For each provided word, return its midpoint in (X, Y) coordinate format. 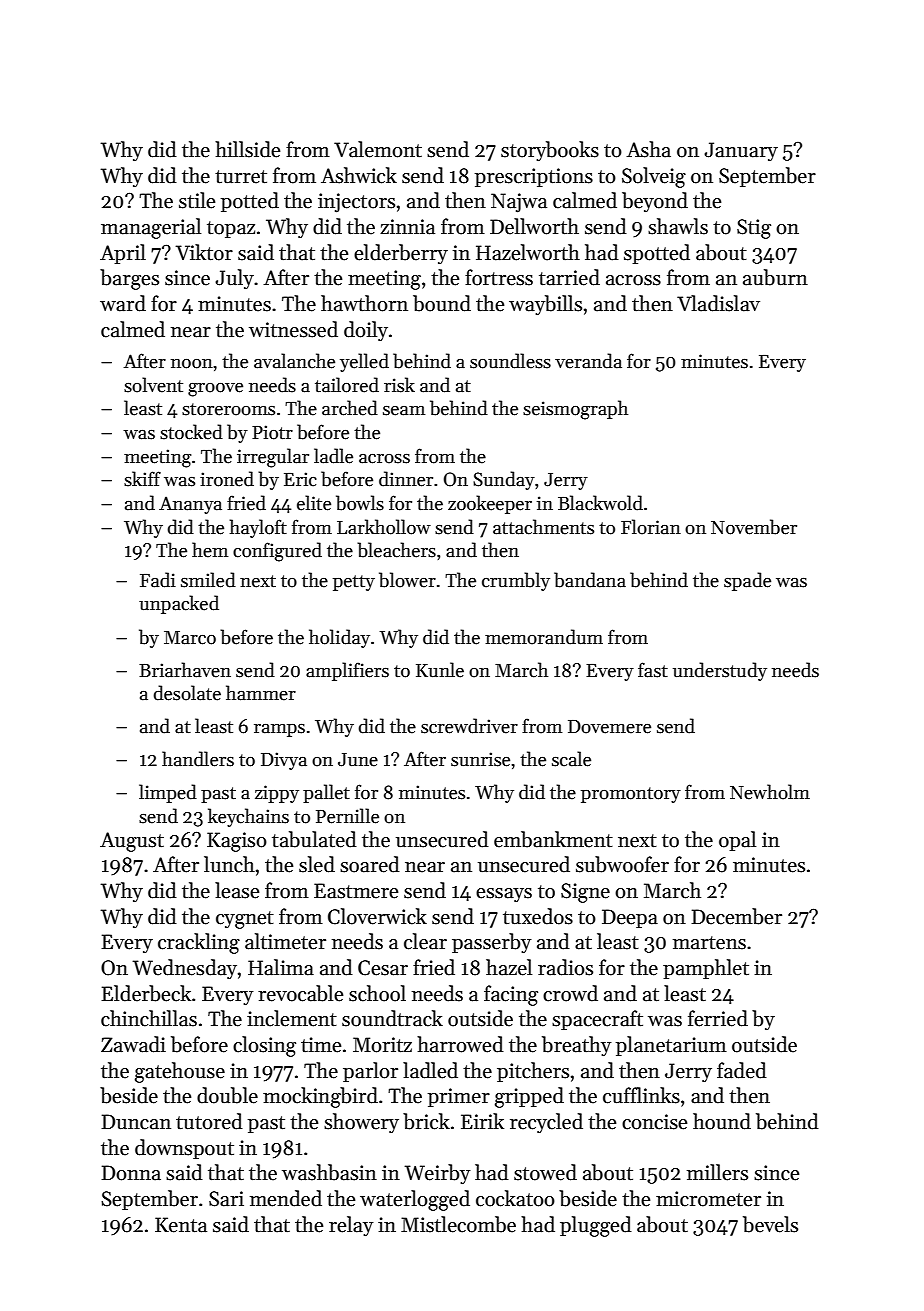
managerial (151, 228)
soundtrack (392, 1018)
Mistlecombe (458, 1224)
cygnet (245, 920)
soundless (510, 361)
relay (351, 1226)
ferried (718, 1018)
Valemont (378, 149)
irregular (273, 458)
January (741, 151)
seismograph (575, 410)
